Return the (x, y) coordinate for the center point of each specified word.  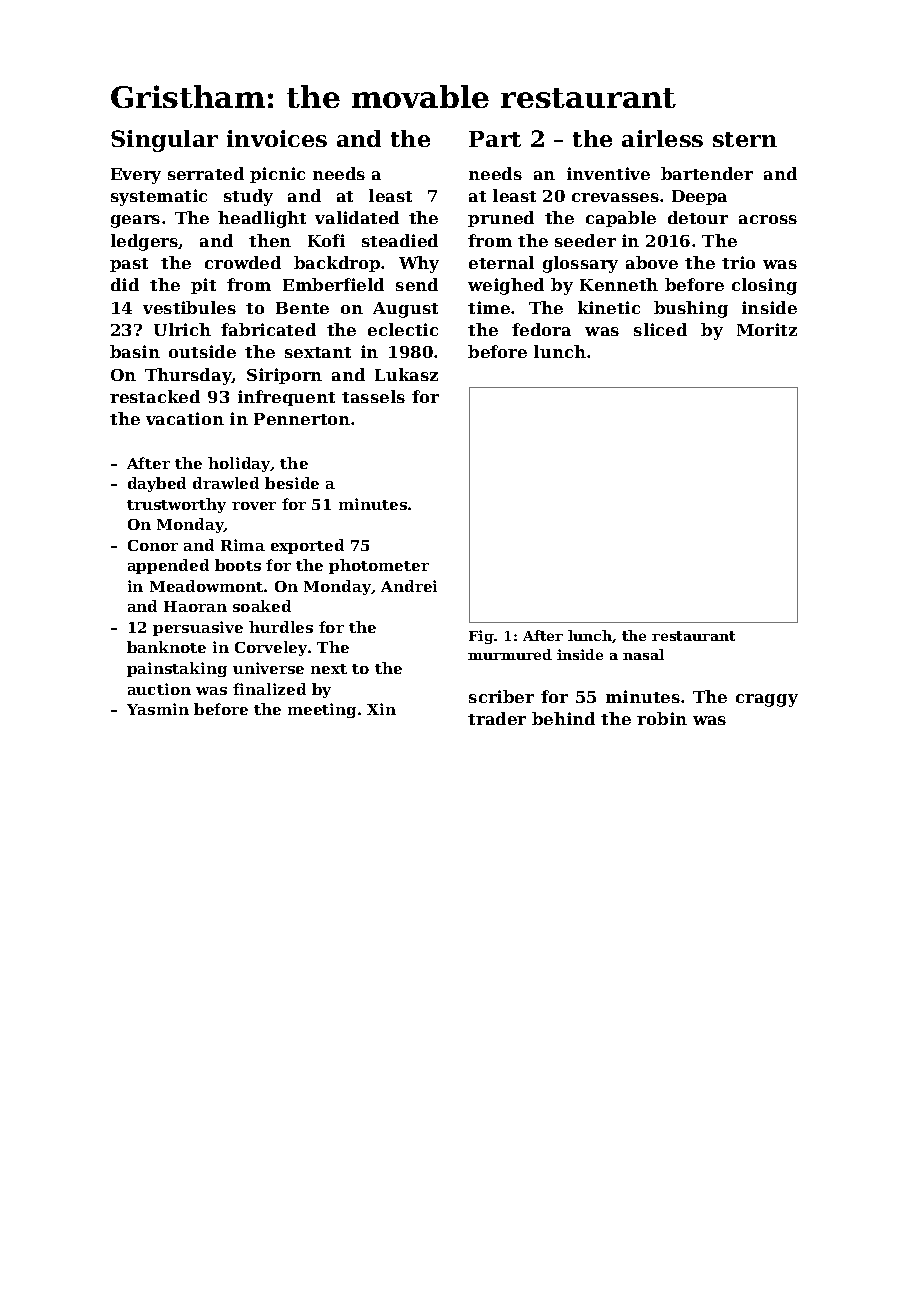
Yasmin (158, 709)
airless (662, 138)
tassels (373, 396)
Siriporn (284, 376)
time (489, 307)
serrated (206, 173)
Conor (153, 545)
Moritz (767, 329)
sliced (660, 329)
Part (495, 139)
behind (563, 718)
